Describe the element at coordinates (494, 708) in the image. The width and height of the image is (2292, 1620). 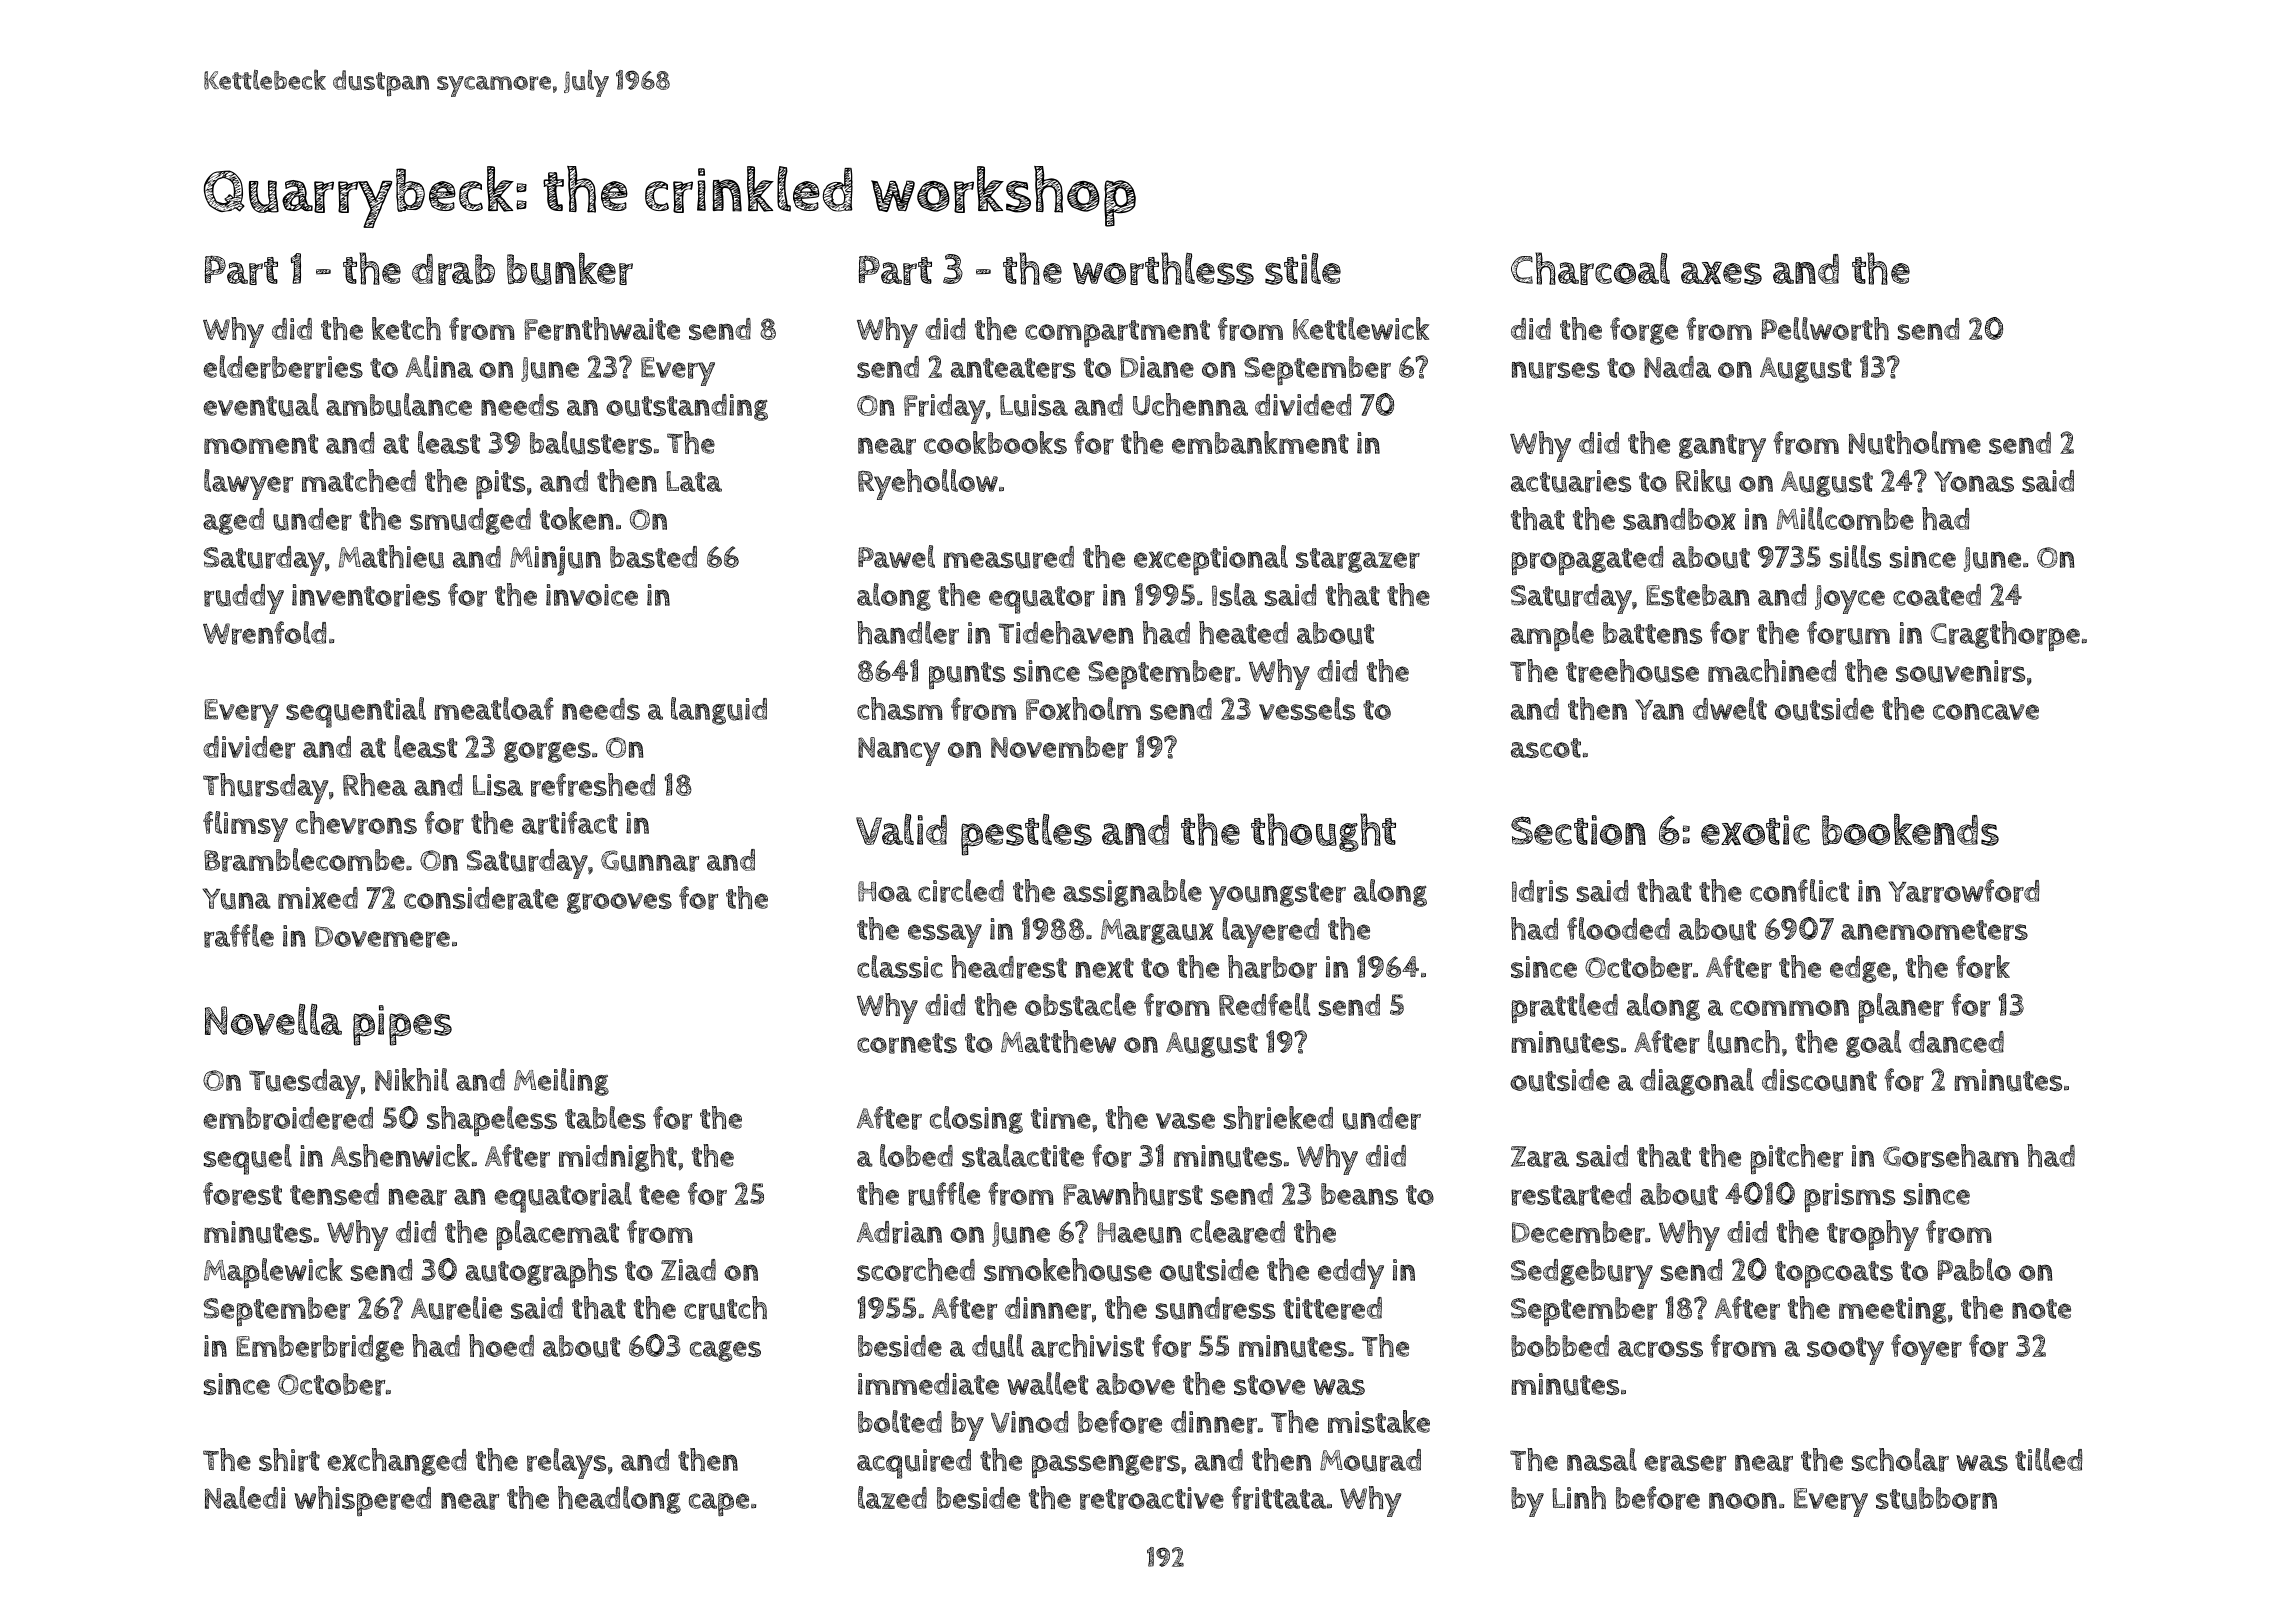
I see `meatloaf` at that location.
